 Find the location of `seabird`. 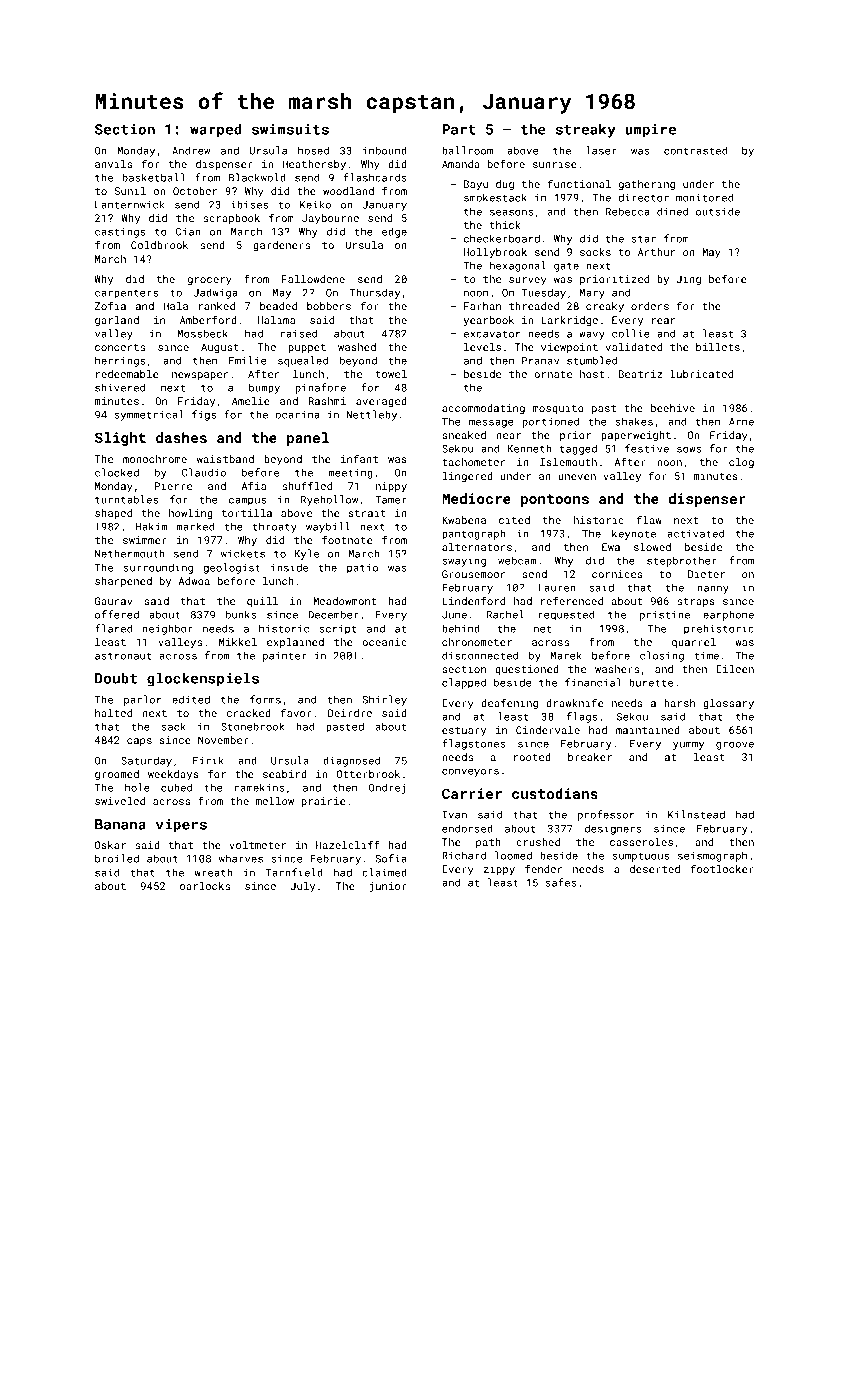

seabird is located at coordinates (285, 774).
